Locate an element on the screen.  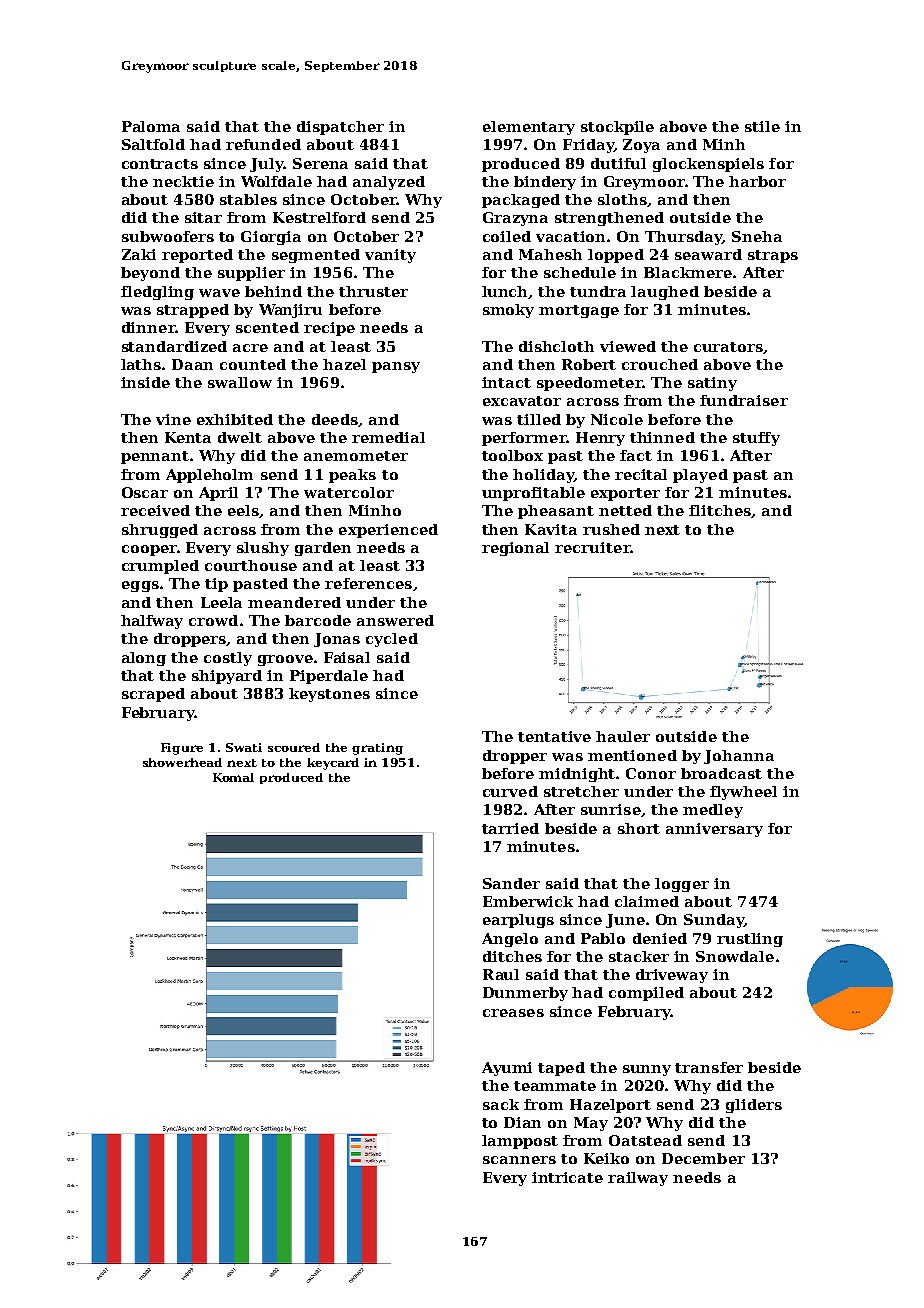
recital is located at coordinates (641, 474).
